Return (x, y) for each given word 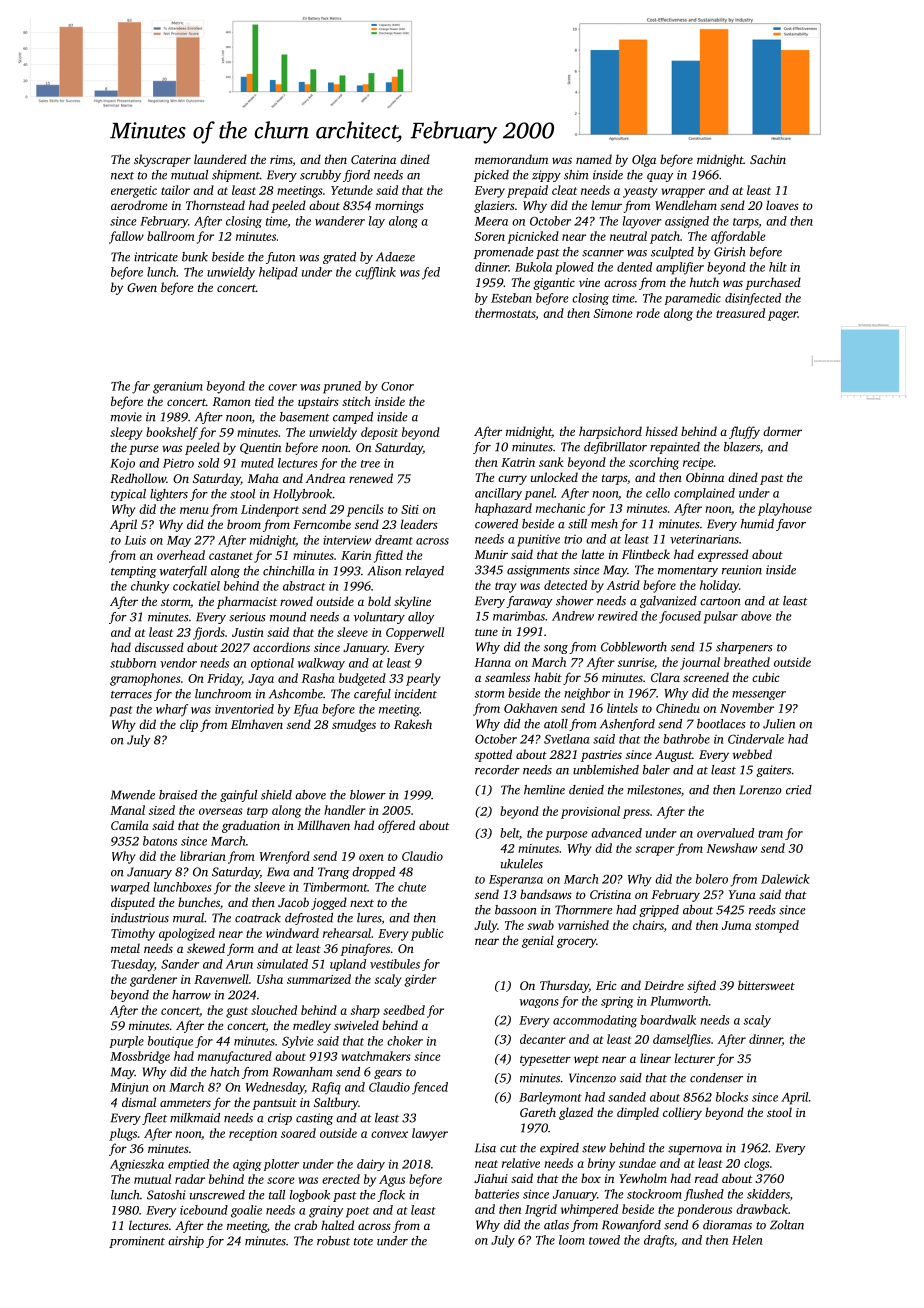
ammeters (185, 1103)
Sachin (768, 159)
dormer (782, 431)
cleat (564, 190)
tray (506, 587)
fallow (126, 237)
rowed (296, 601)
